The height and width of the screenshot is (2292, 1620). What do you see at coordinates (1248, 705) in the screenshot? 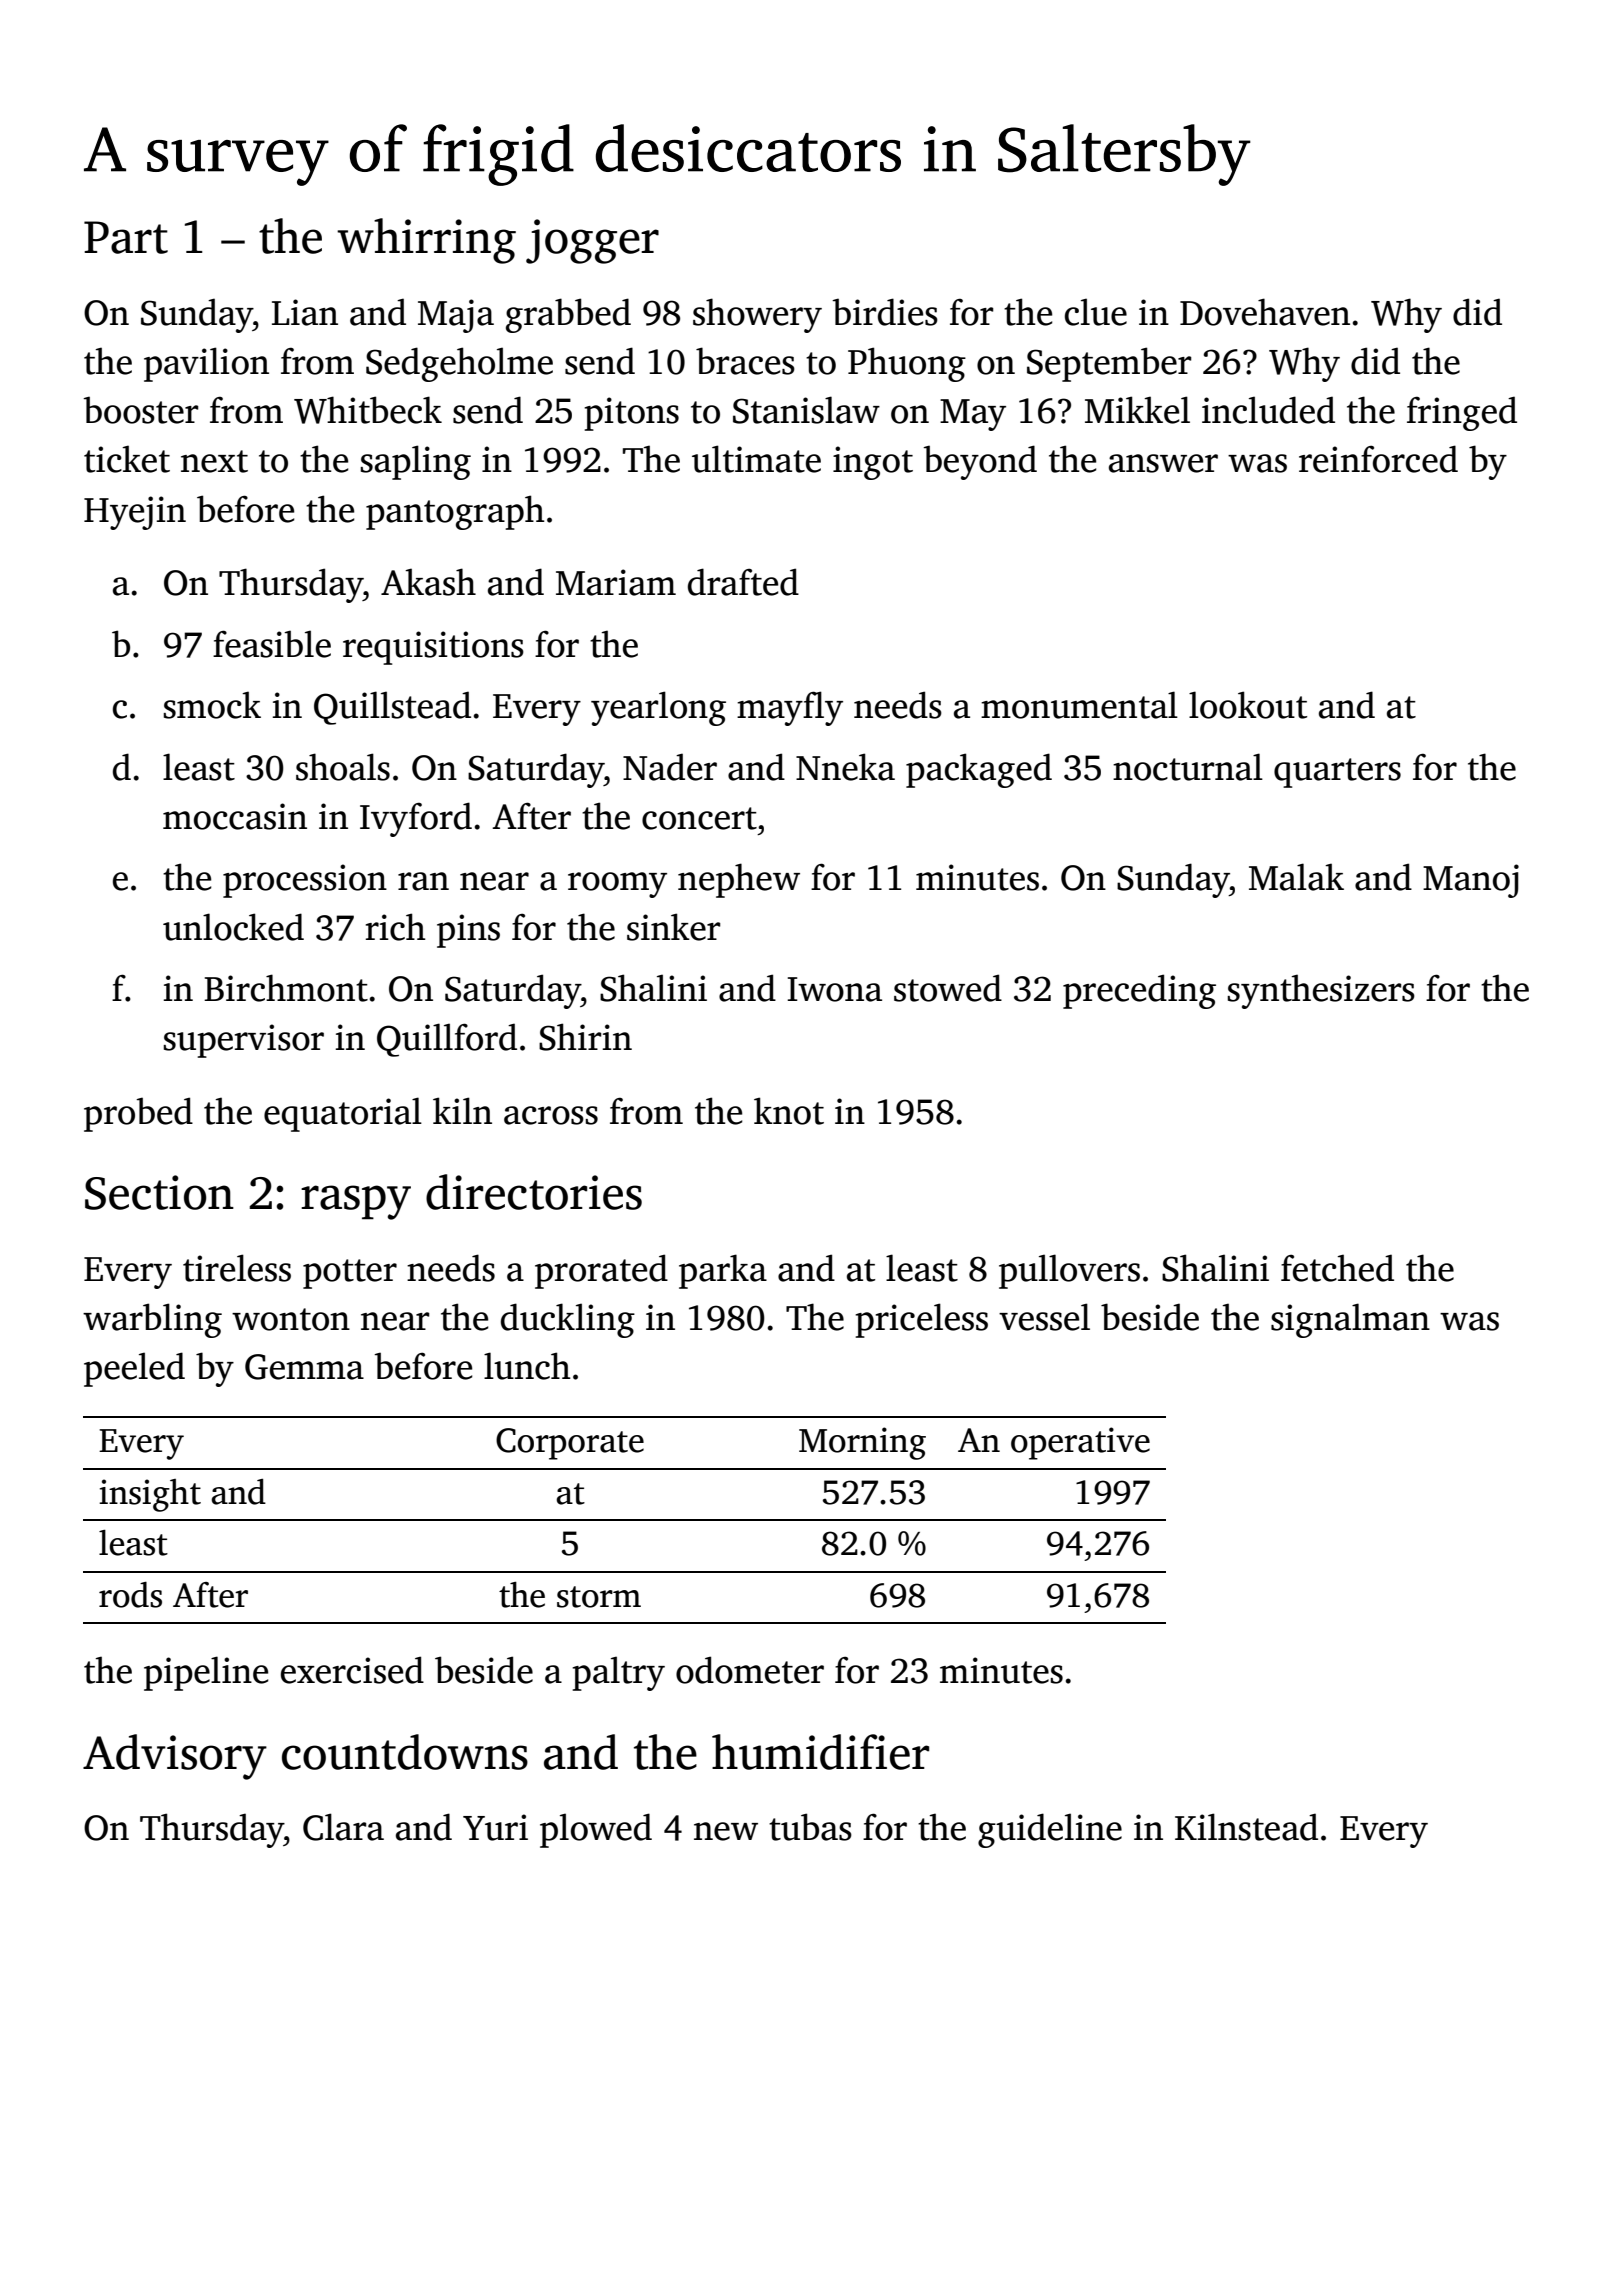
I see `lookout` at bounding box center [1248, 705].
